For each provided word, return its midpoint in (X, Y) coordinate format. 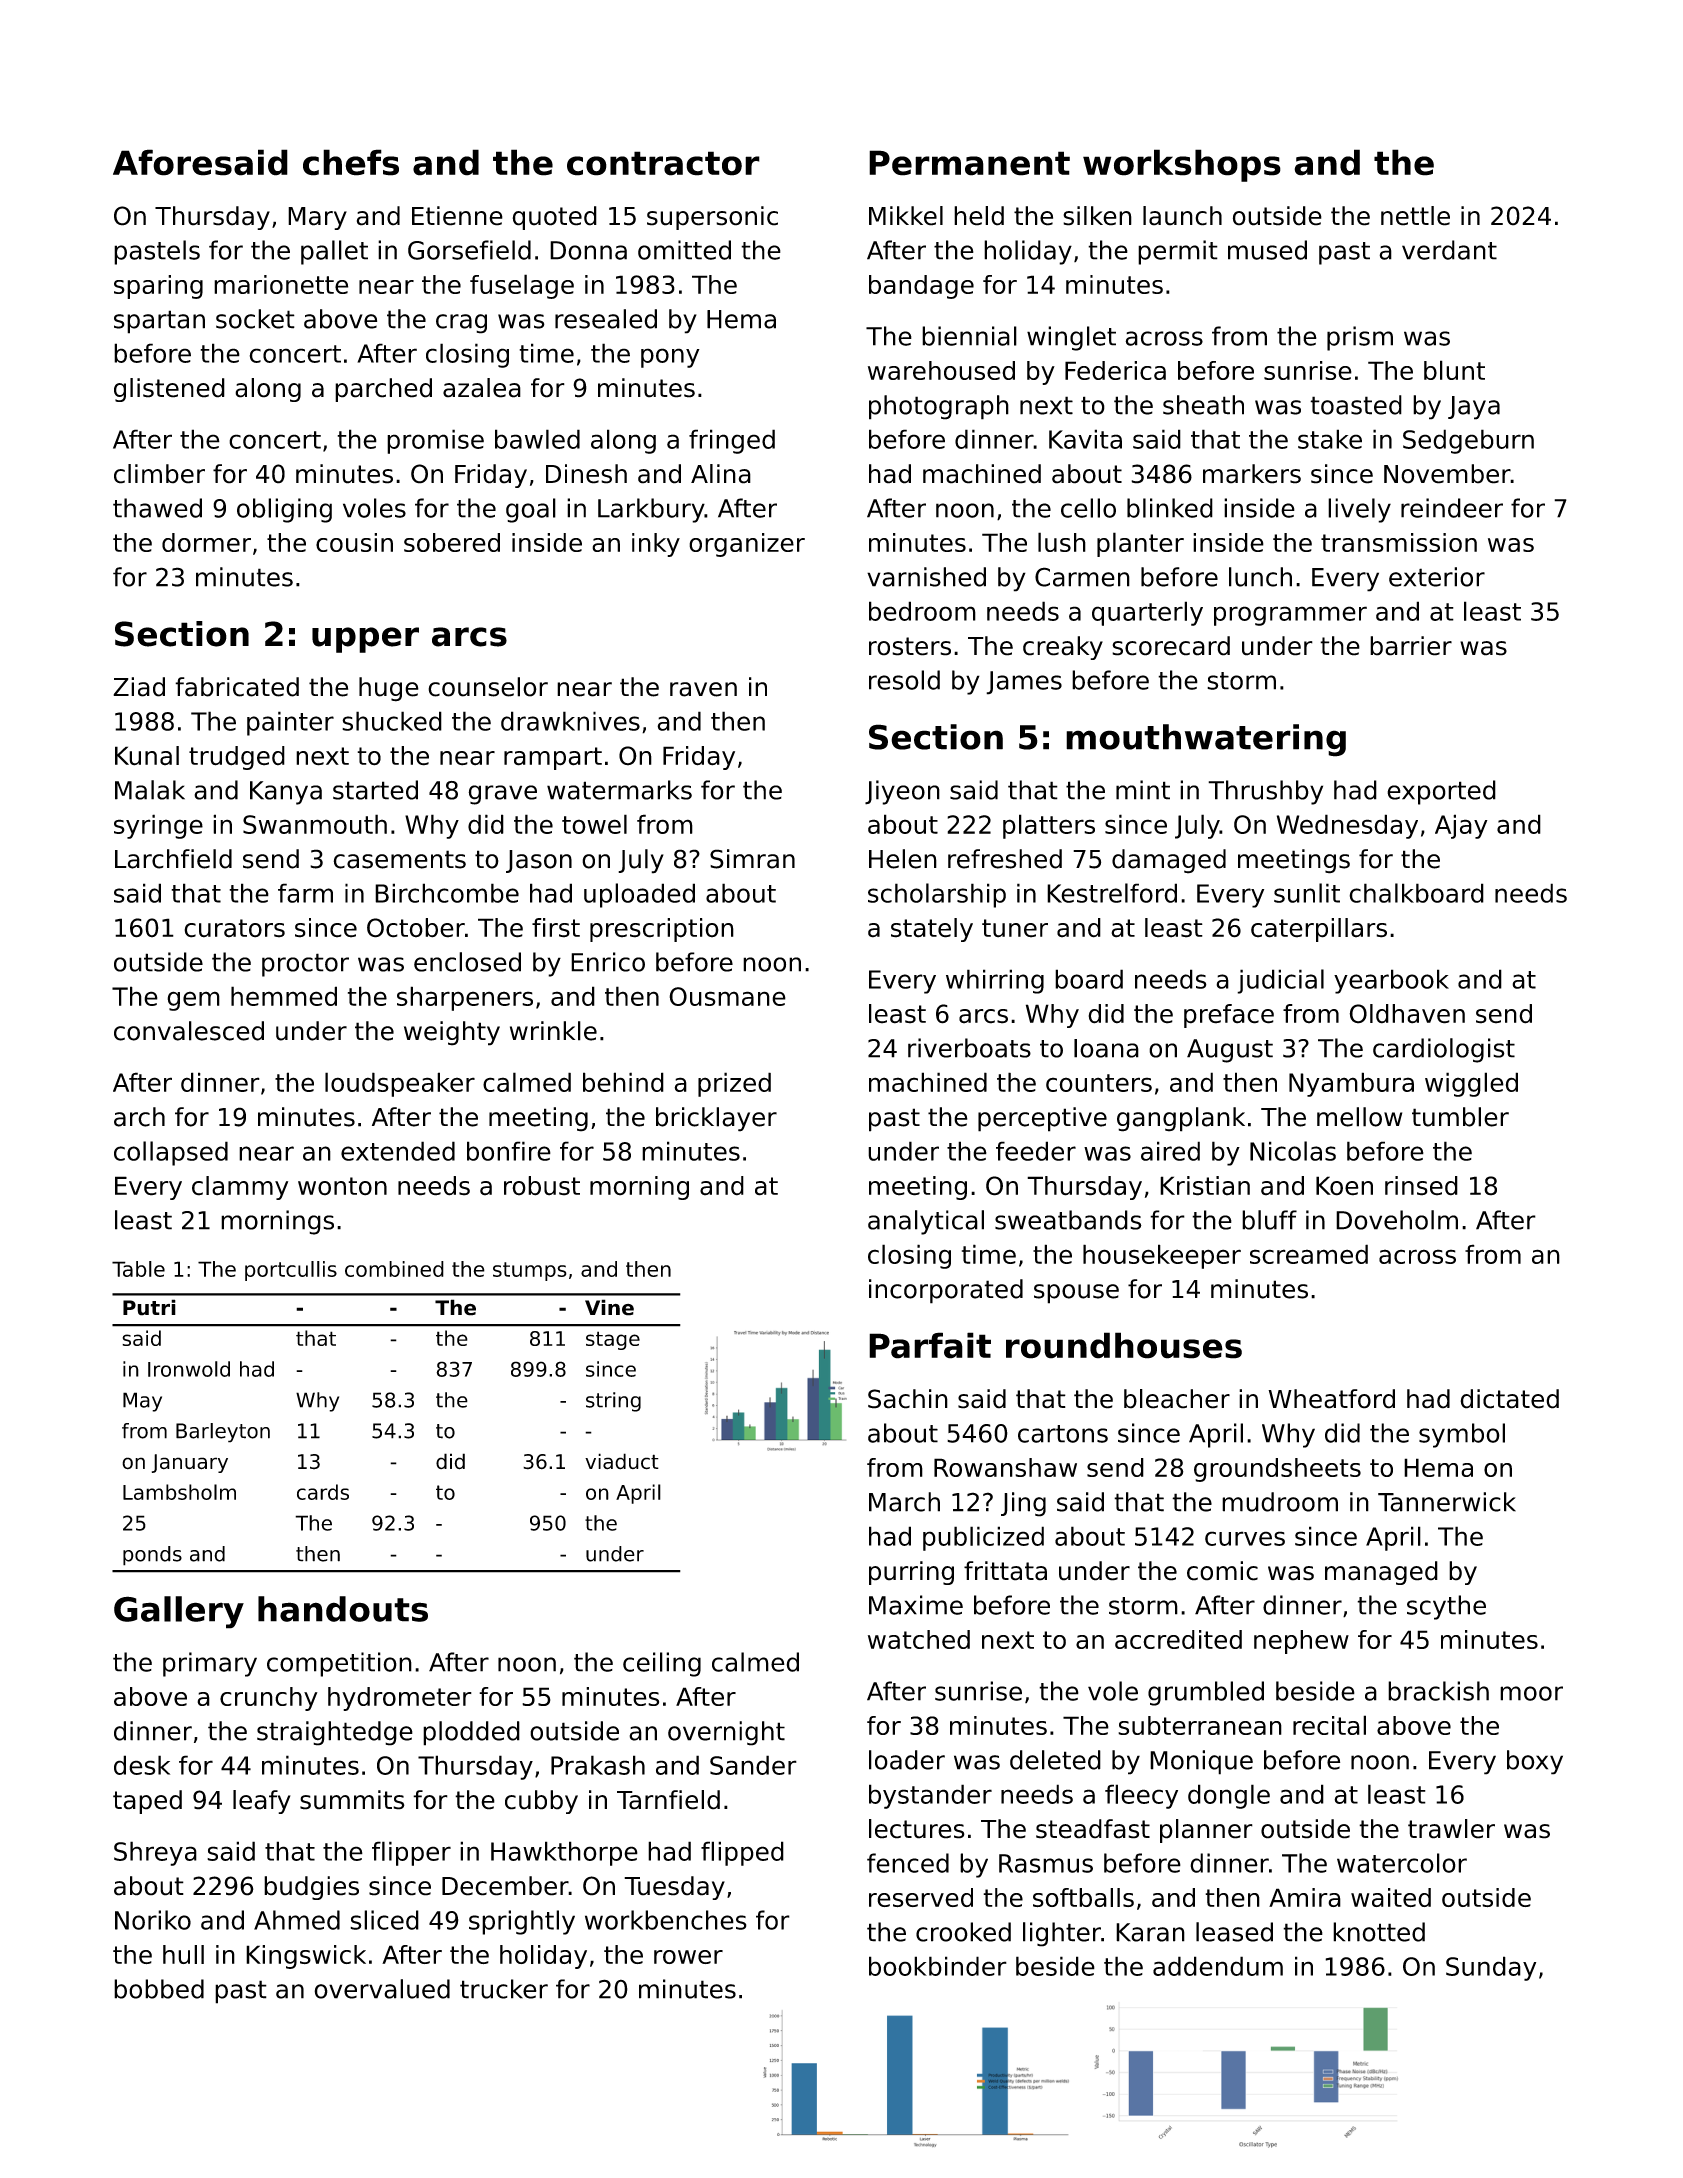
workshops (1182, 165)
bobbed (159, 1989)
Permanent (969, 163)
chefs (351, 162)
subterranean (1200, 1725)
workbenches (666, 1920)
